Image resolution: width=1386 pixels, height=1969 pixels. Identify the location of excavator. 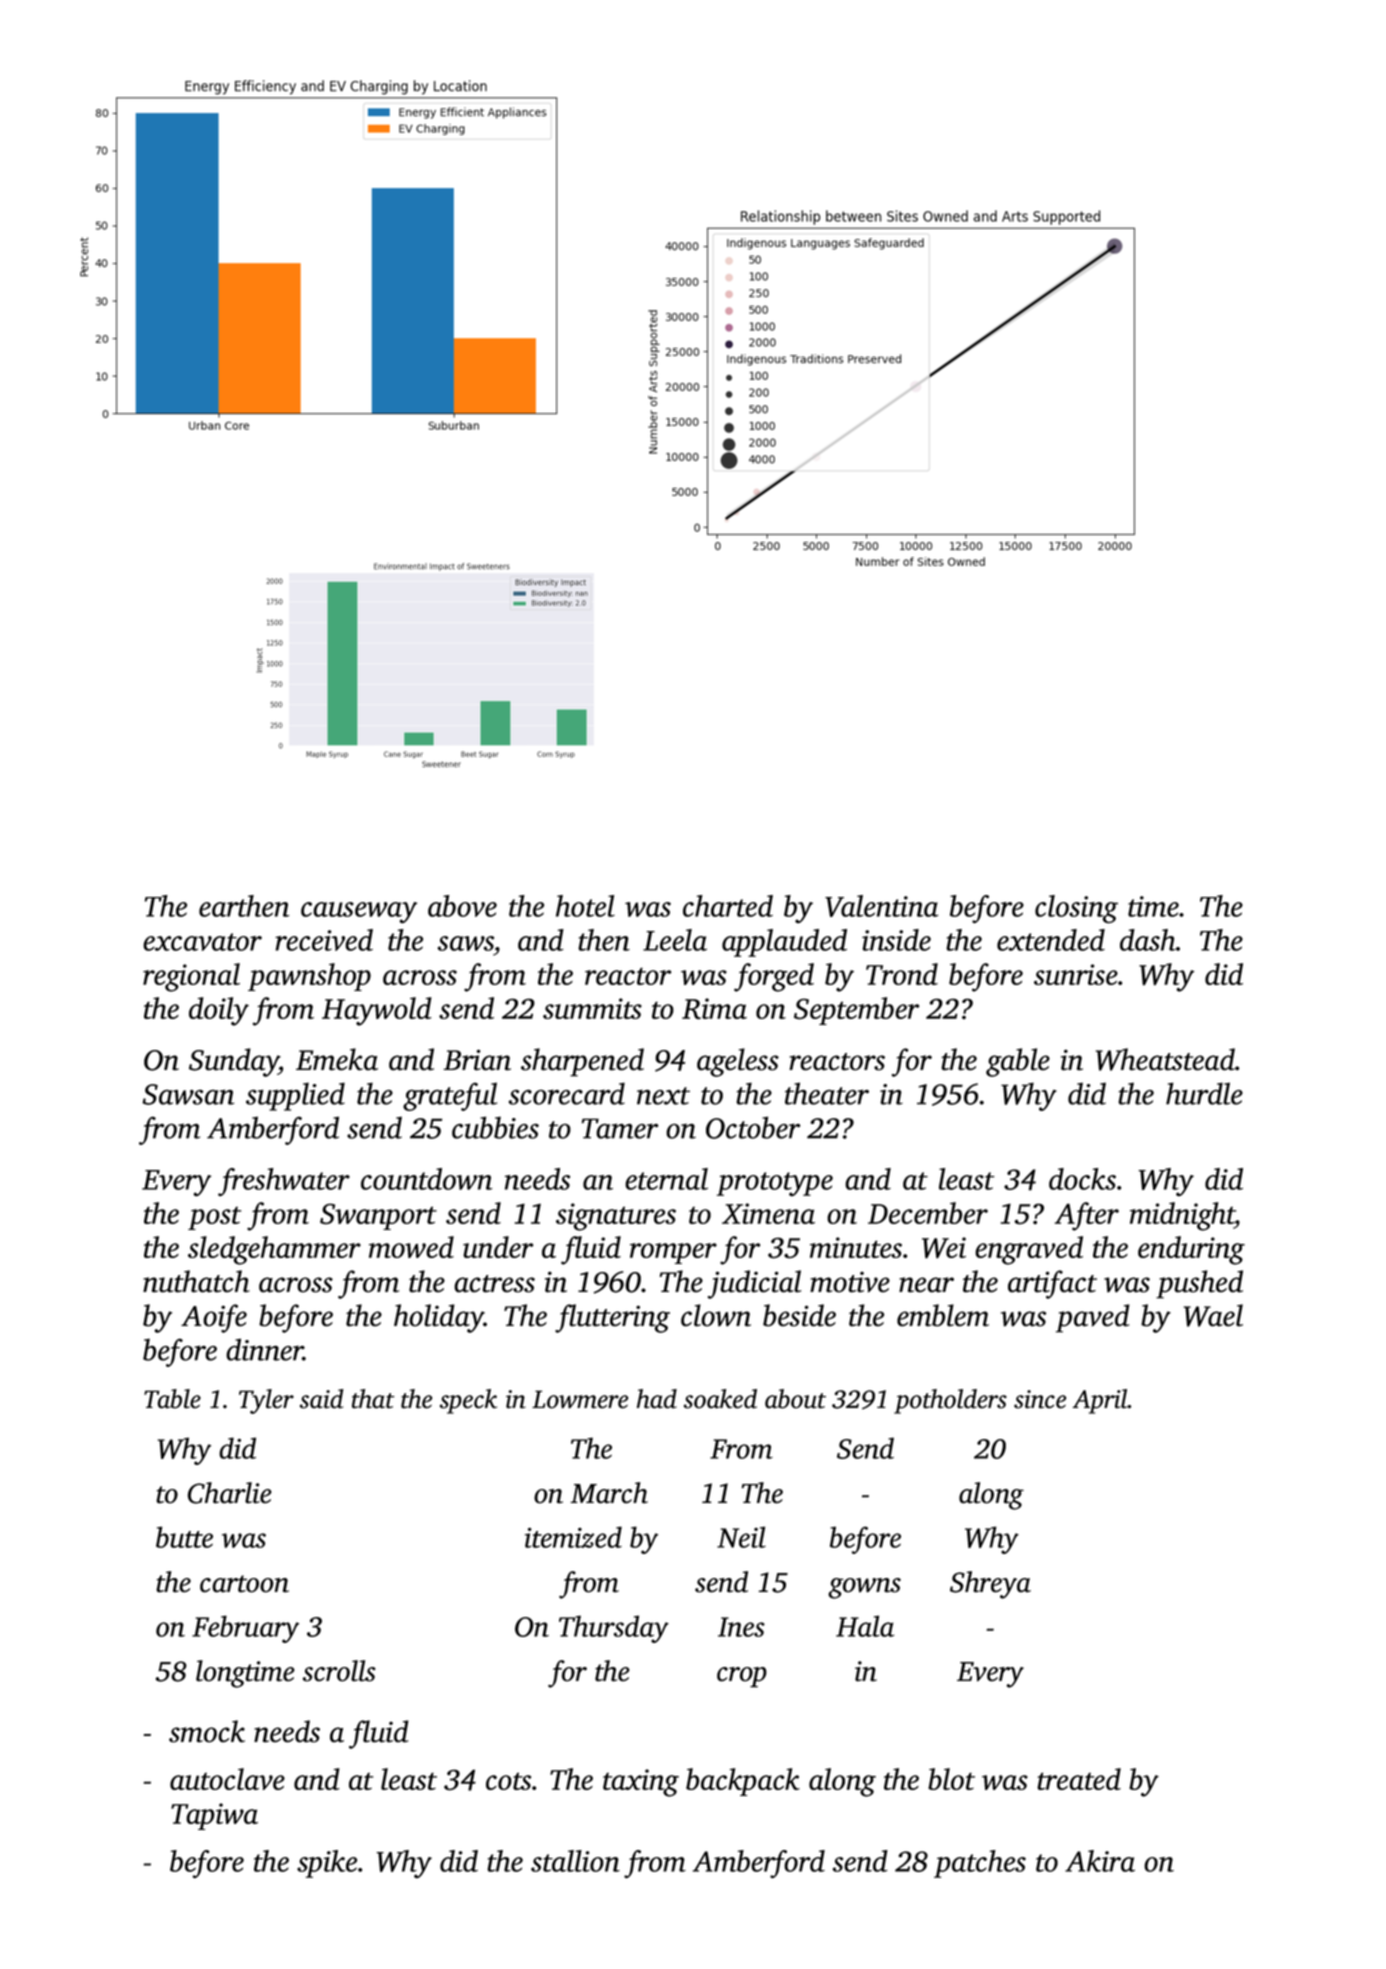
(202, 942).
